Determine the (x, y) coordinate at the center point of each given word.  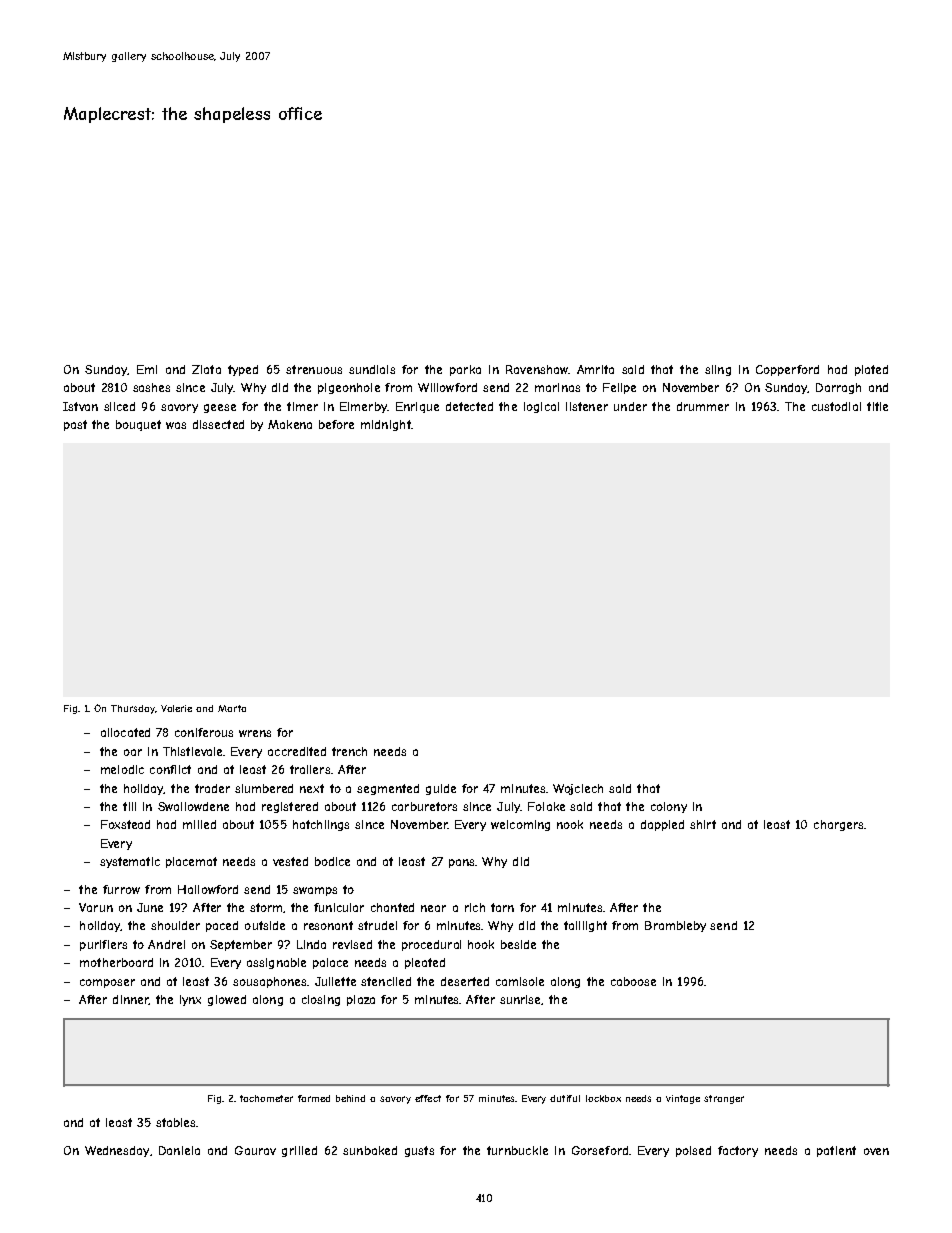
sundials (372, 369)
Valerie (176, 708)
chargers (838, 825)
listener (587, 406)
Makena (290, 424)
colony (669, 807)
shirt (703, 824)
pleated (425, 963)
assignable (276, 963)
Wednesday (117, 1151)
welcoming (520, 825)
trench (349, 751)
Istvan (80, 406)
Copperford (787, 370)
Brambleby (675, 926)
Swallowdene (193, 806)
